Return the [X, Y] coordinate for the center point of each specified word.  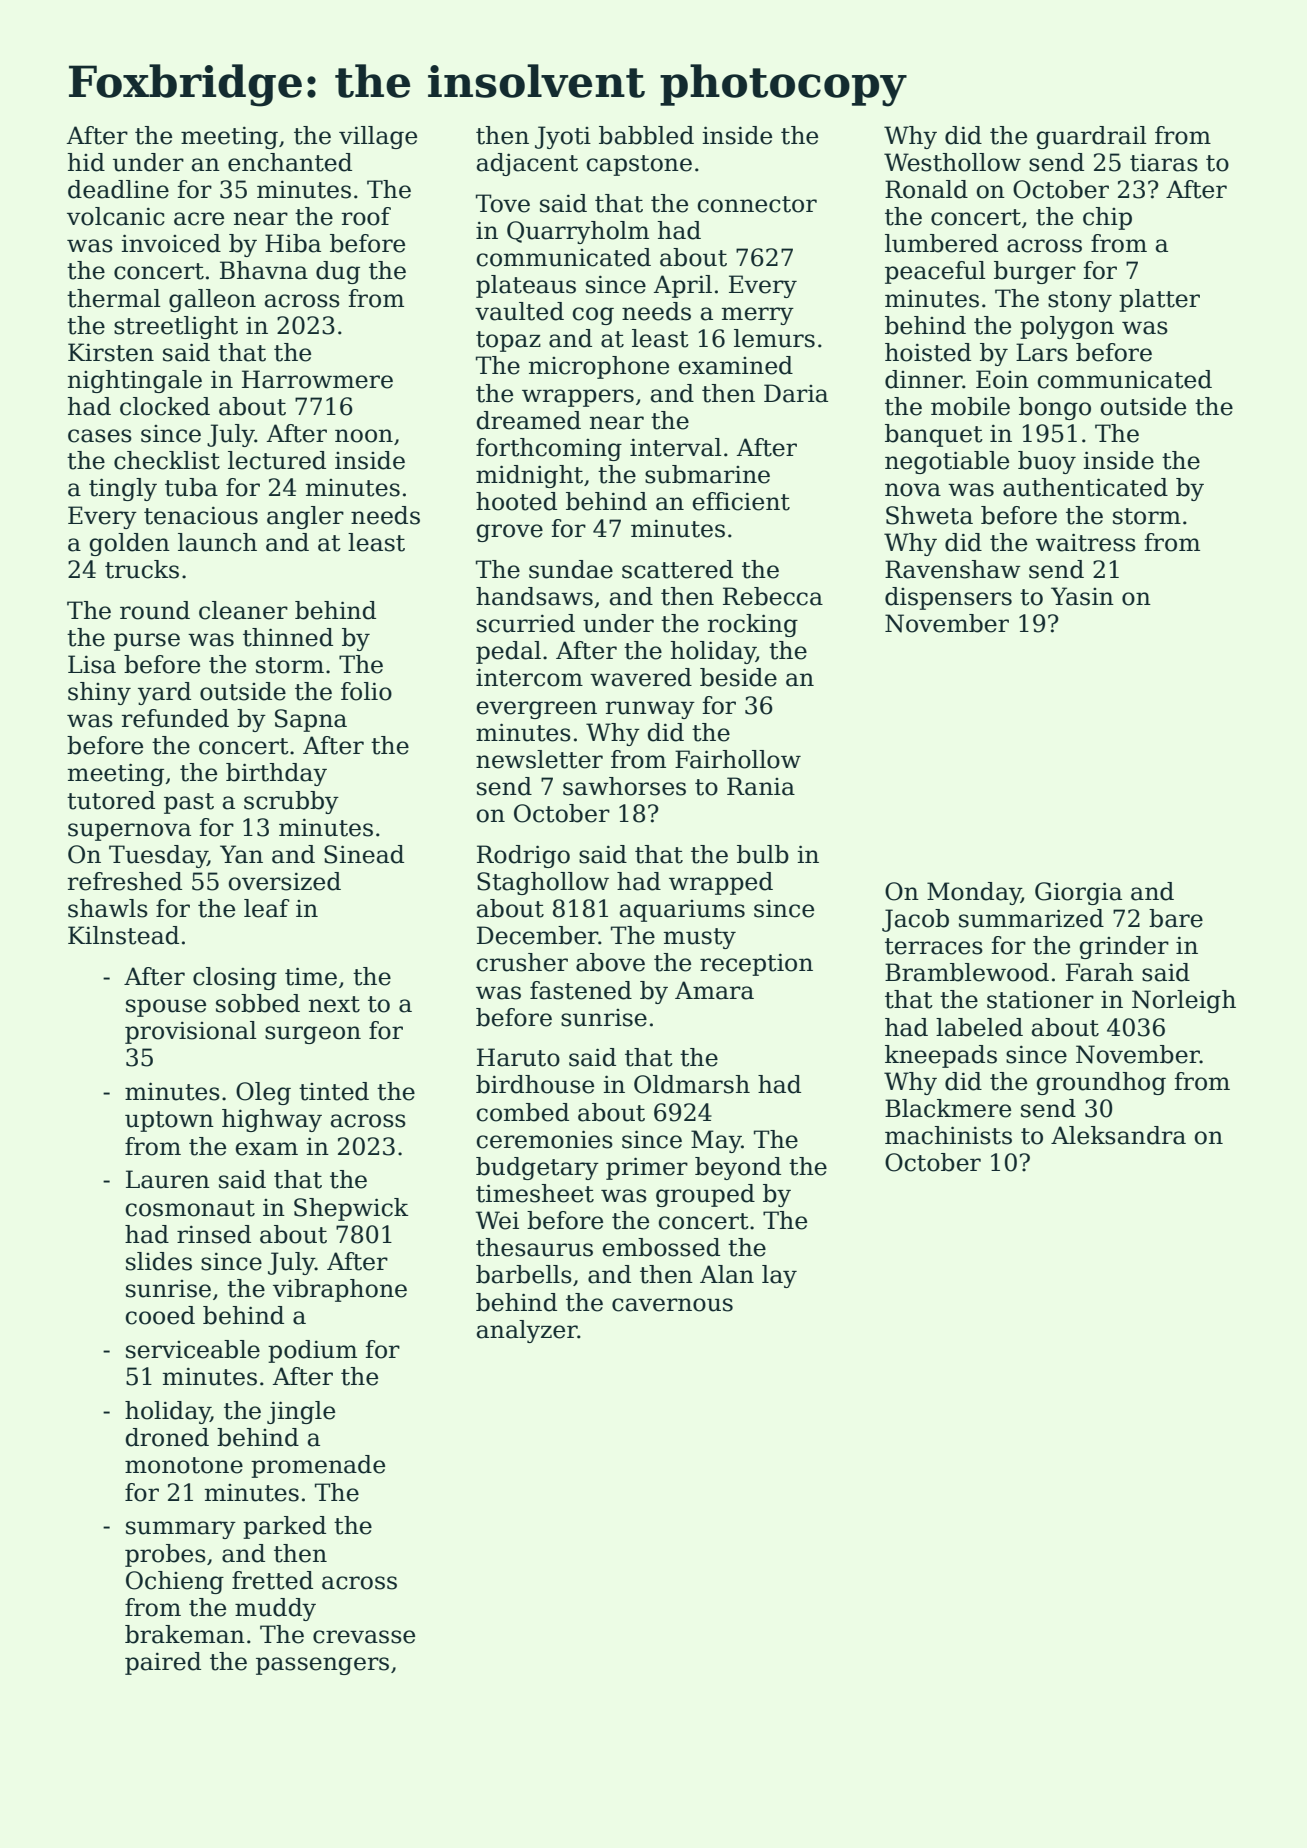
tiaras [1164, 163]
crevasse [364, 1637]
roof [366, 216]
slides [159, 1261]
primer [647, 1168]
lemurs [774, 338]
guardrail [1092, 137]
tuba [191, 487]
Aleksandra [1118, 1135]
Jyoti [563, 137]
